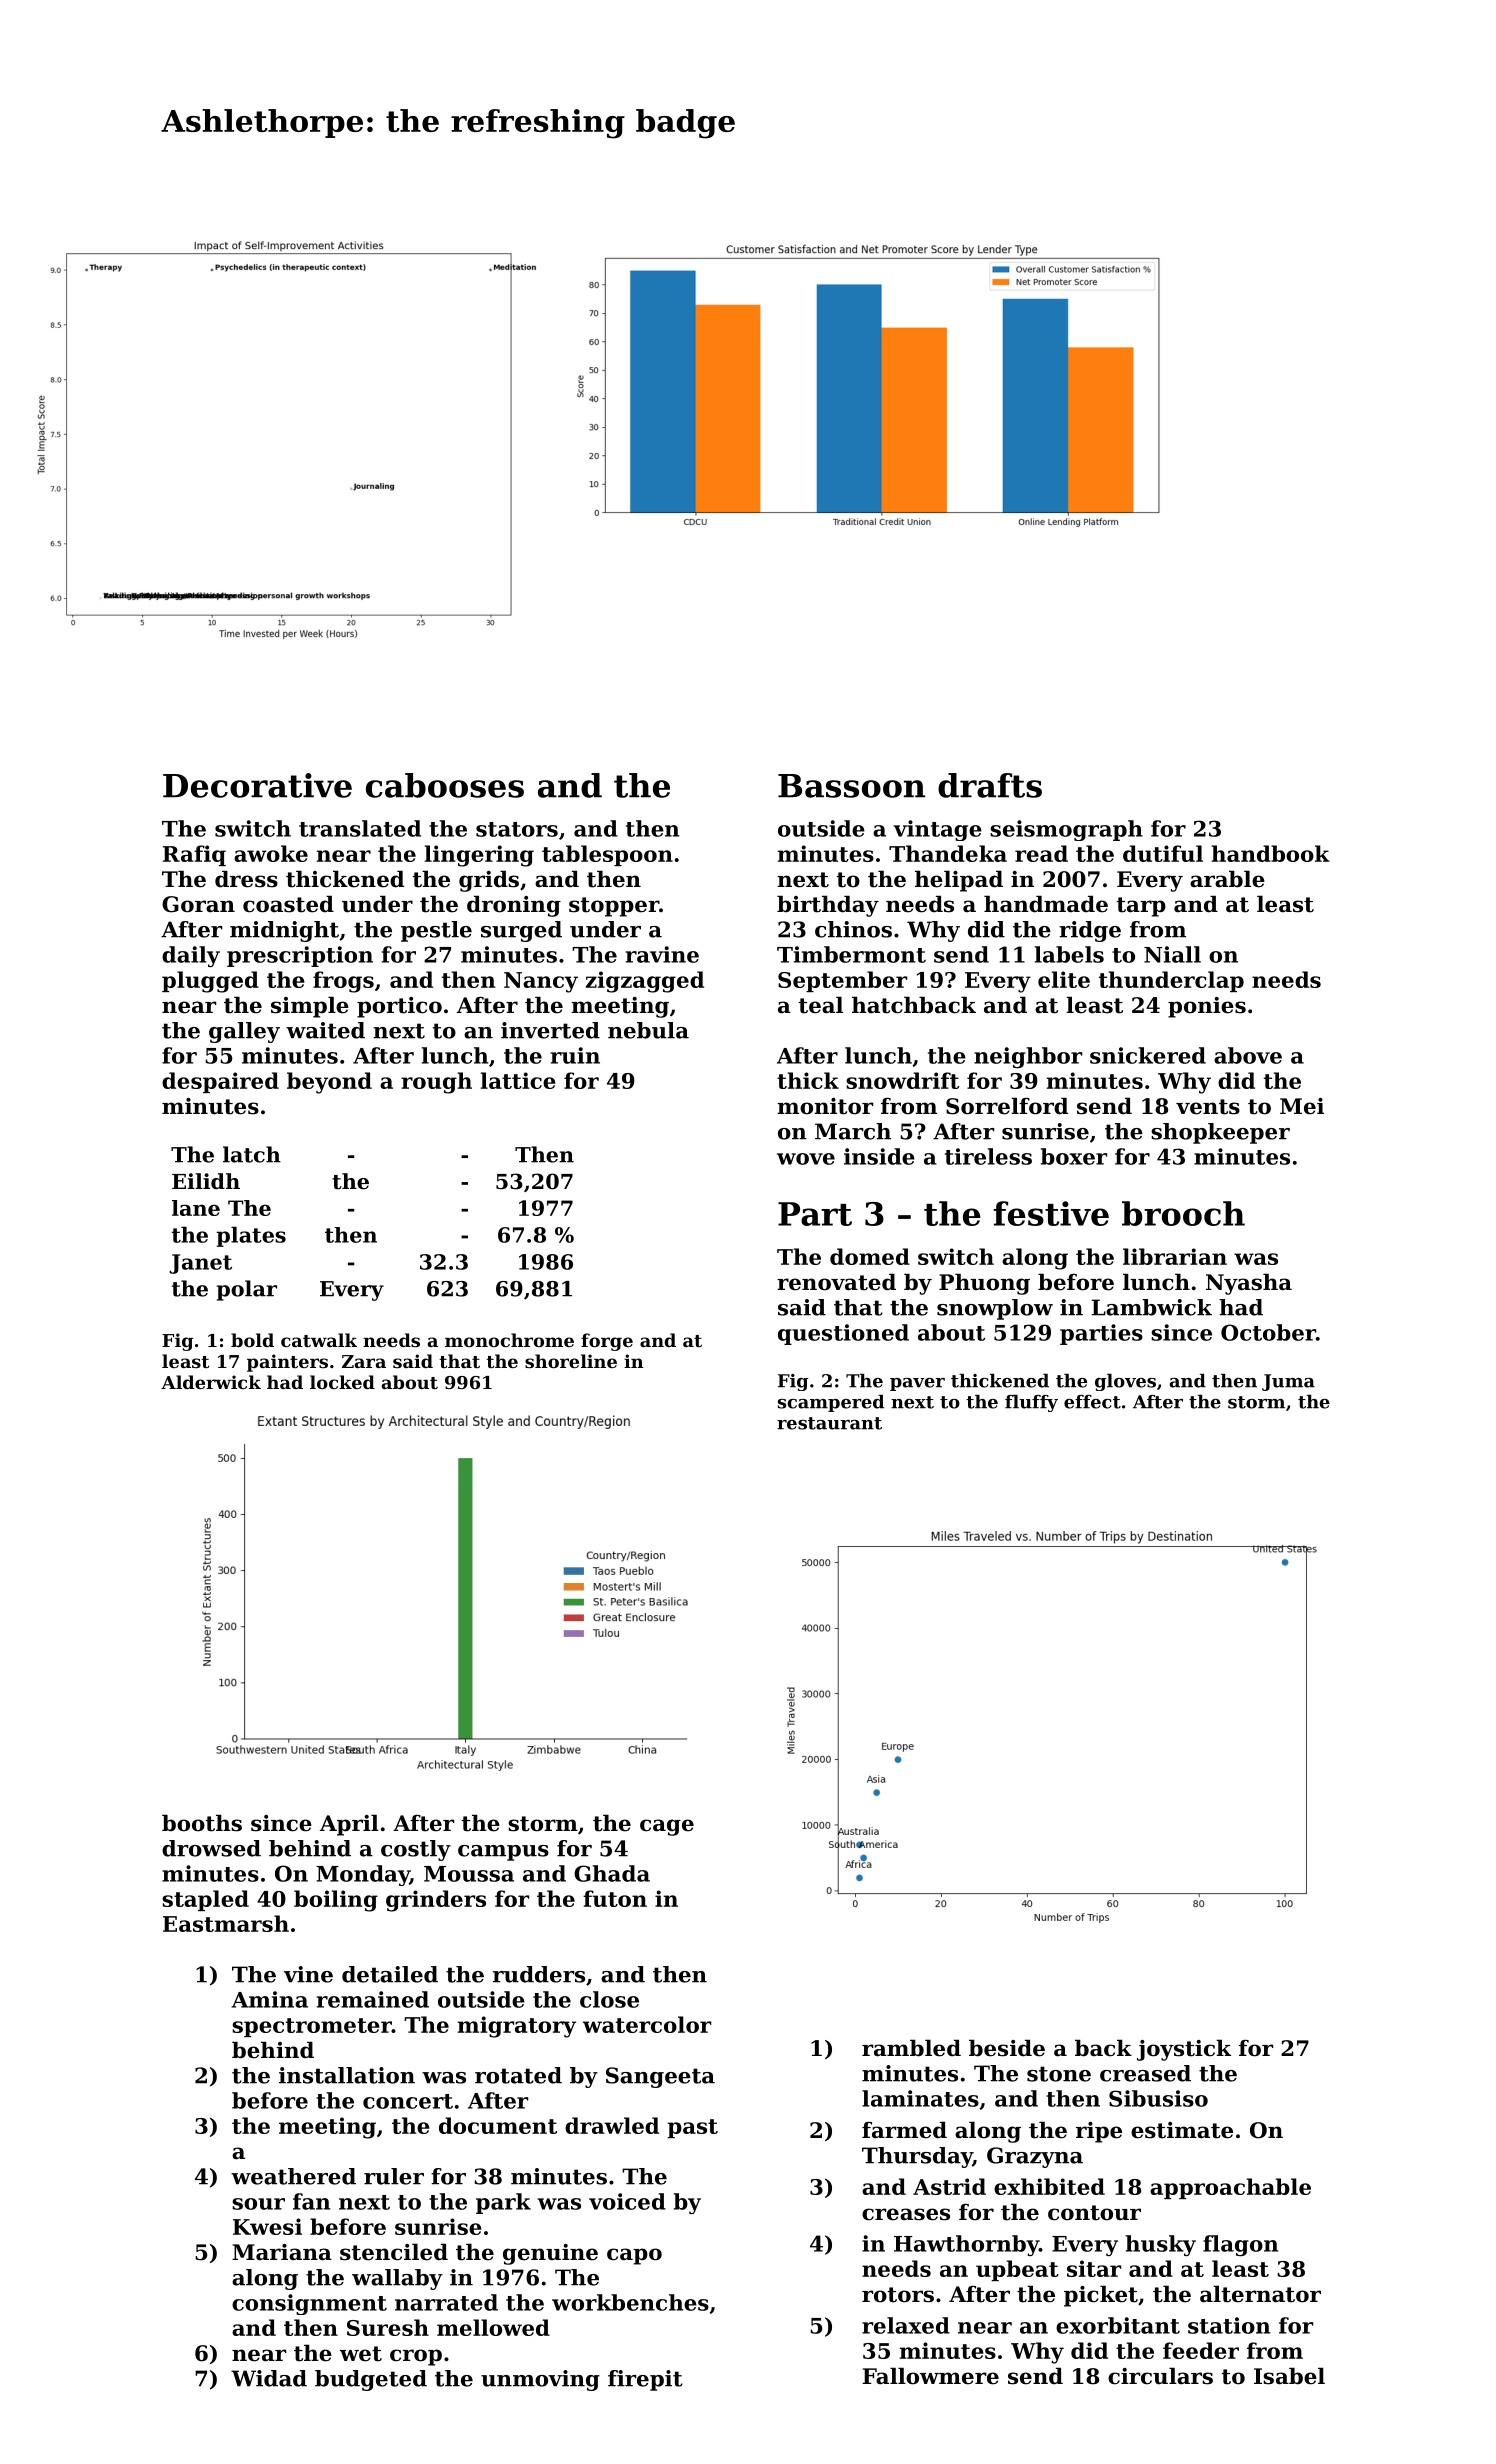 The image size is (1496, 2464). Describe the element at coordinates (1289, 2376) in the screenshot. I see `Isabel` at that location.
